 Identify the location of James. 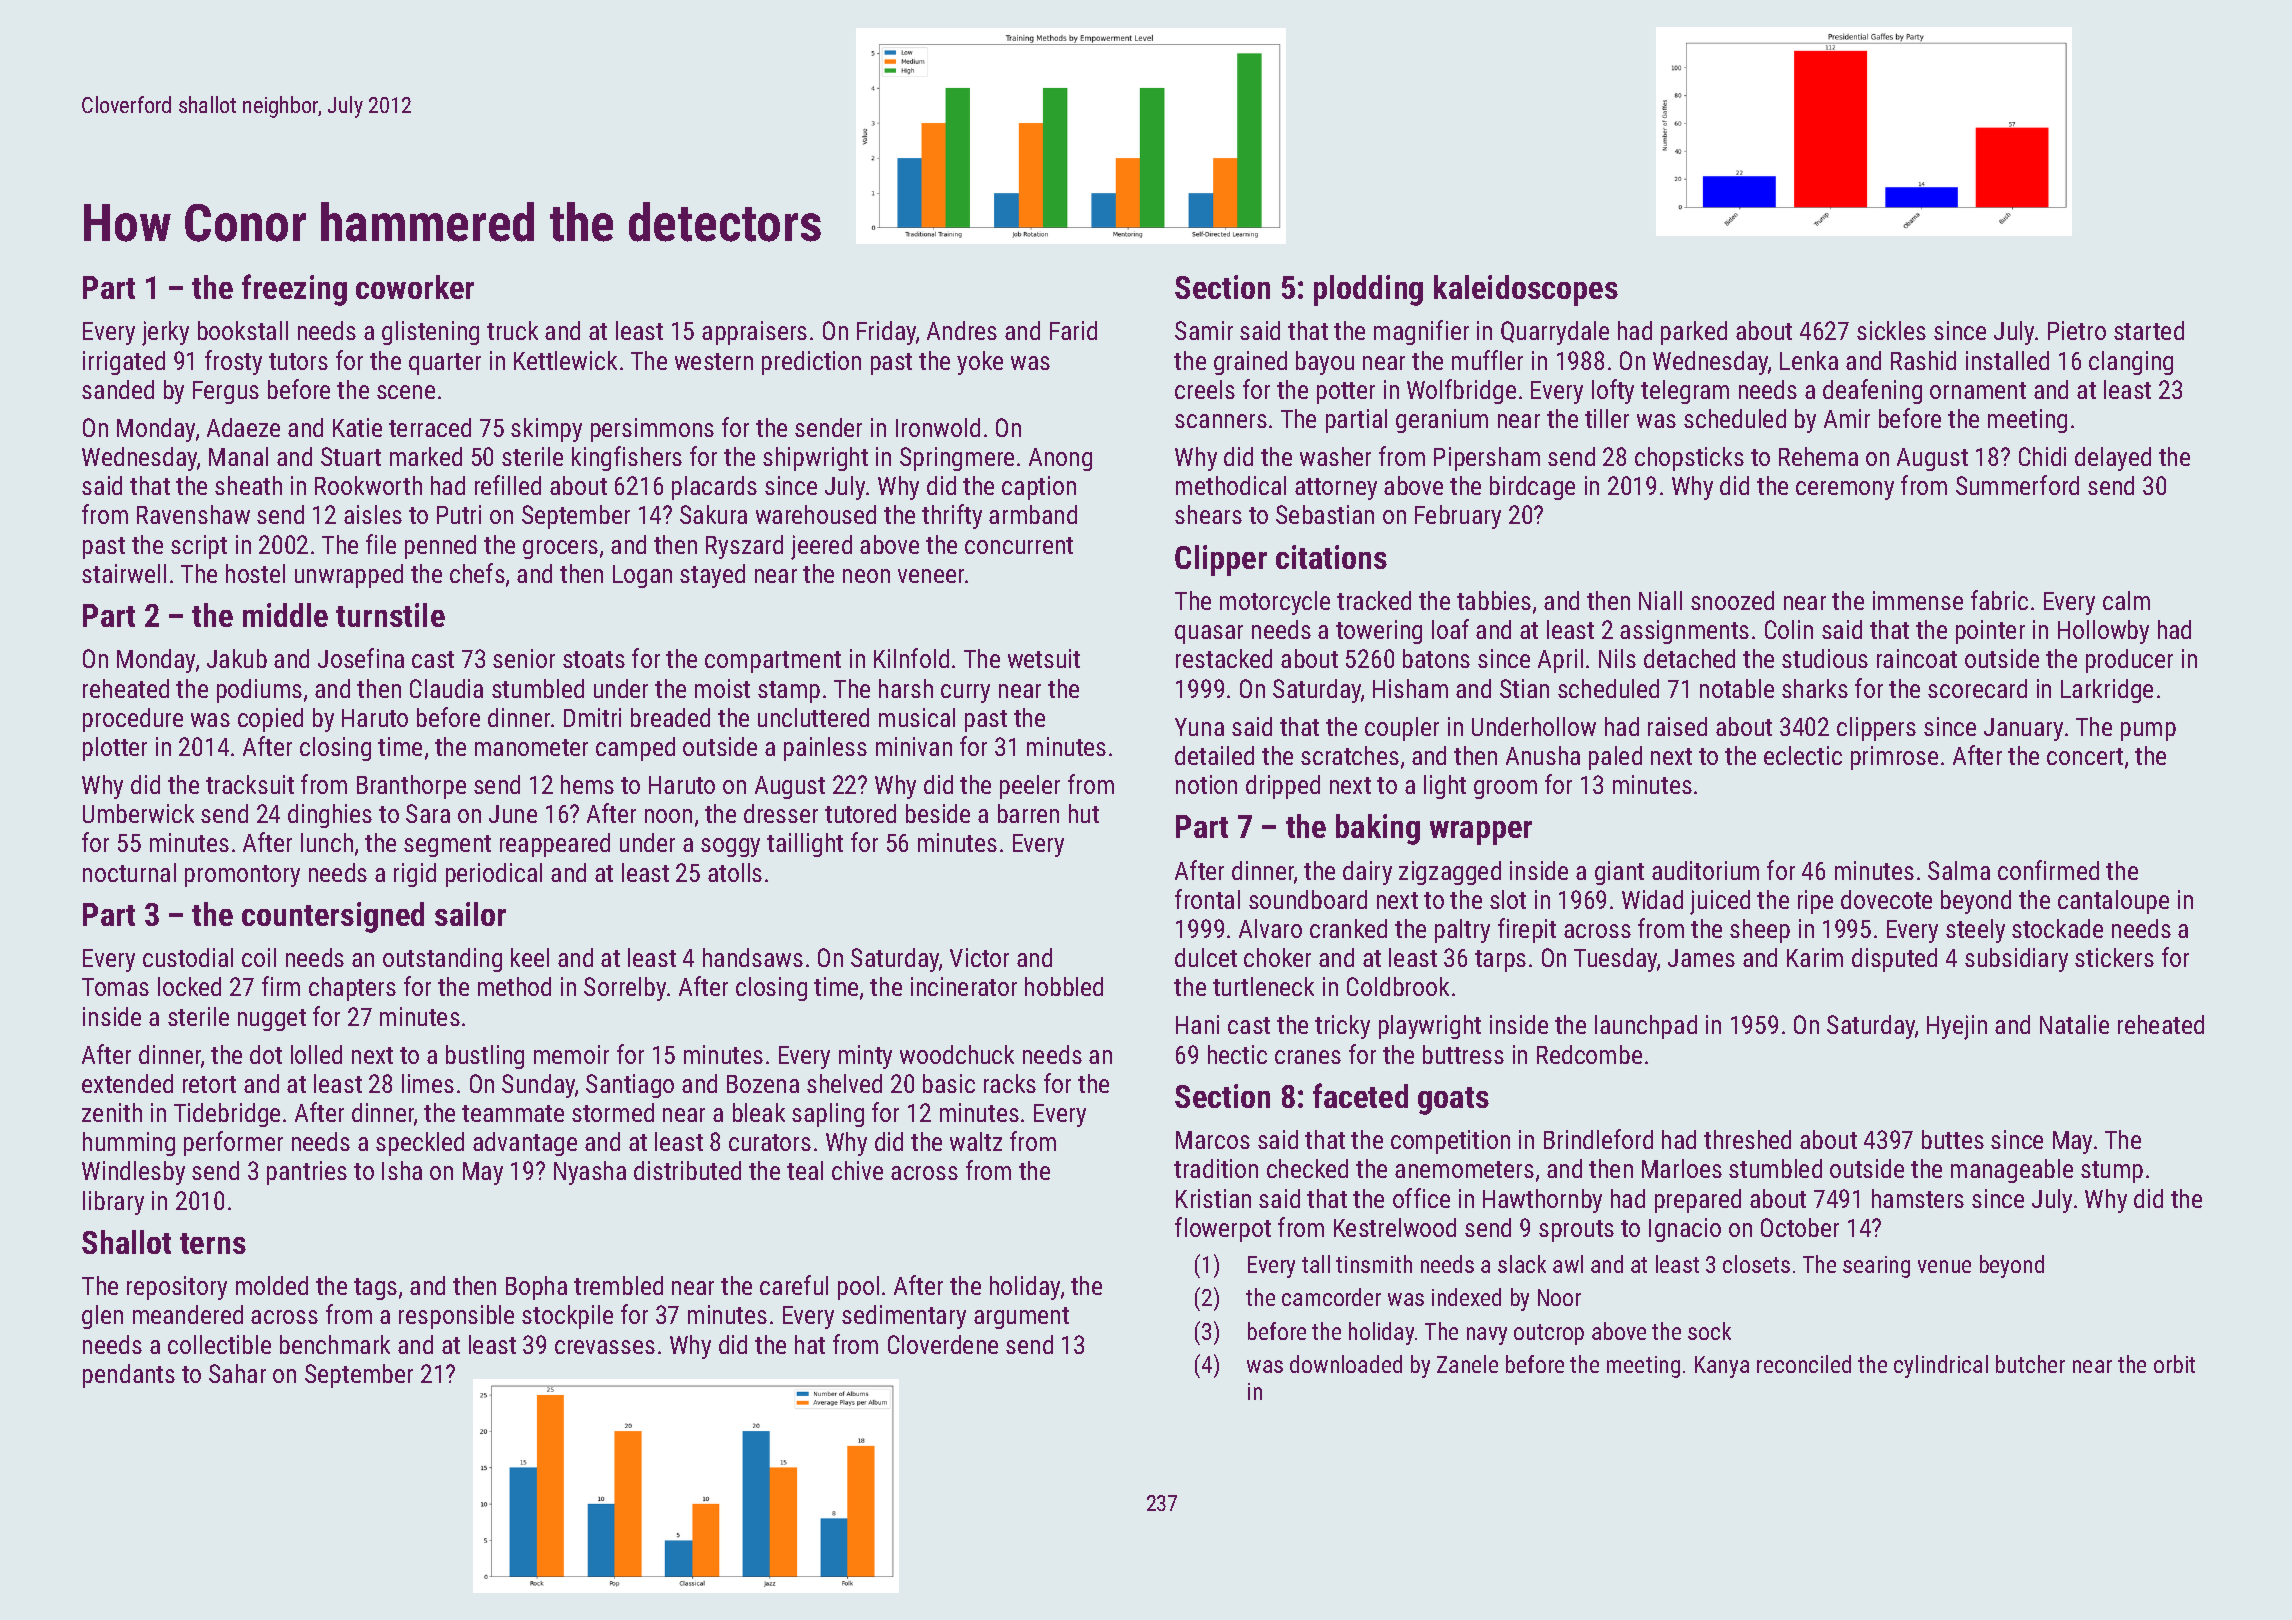
(1701, 958).
